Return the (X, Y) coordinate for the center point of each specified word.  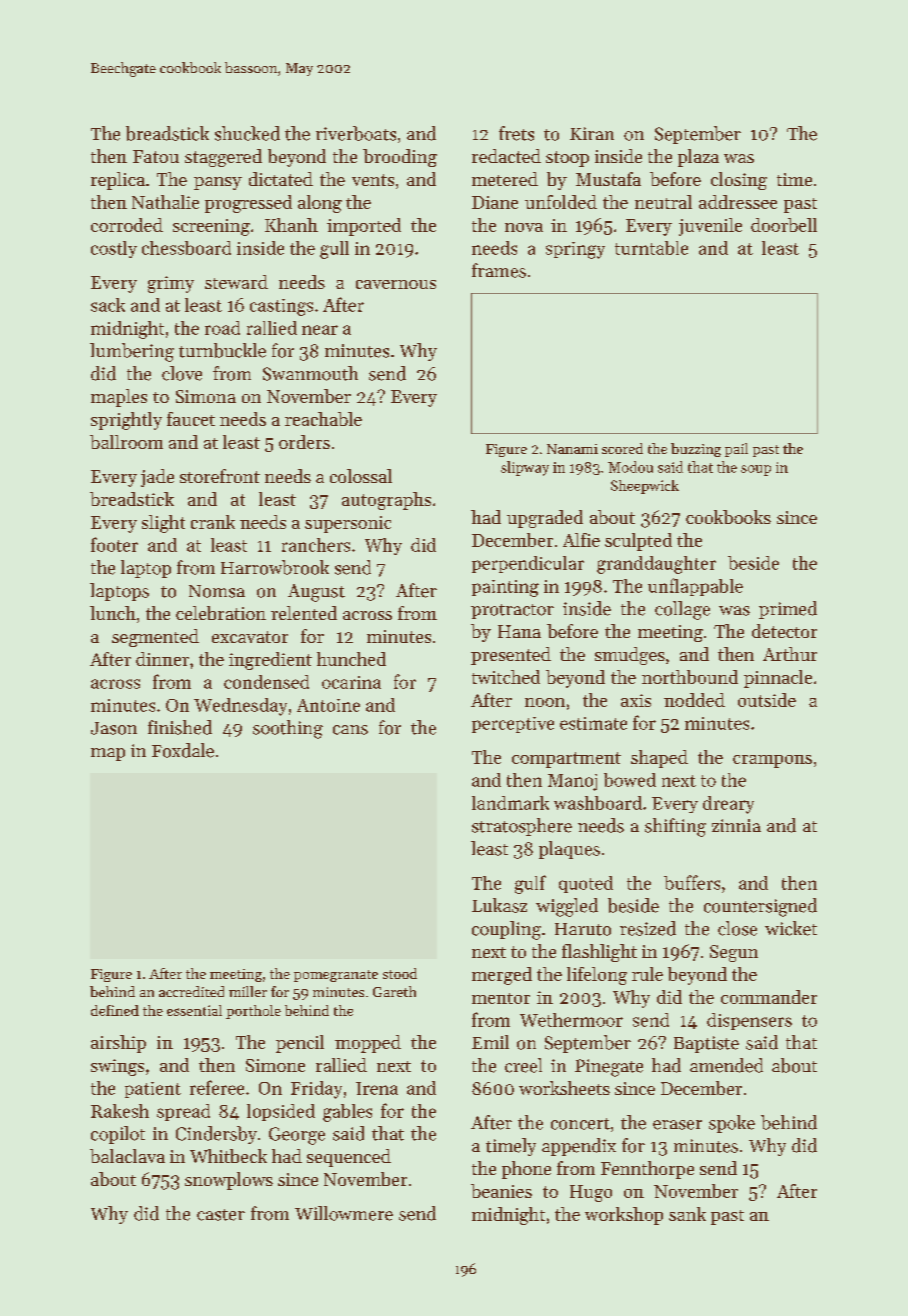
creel (523, 1065)
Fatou (156, 156)
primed (788, 610)
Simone (275, 1065)
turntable (651, 248)
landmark (510, 803)
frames (499, 270)
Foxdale (183, 750)
